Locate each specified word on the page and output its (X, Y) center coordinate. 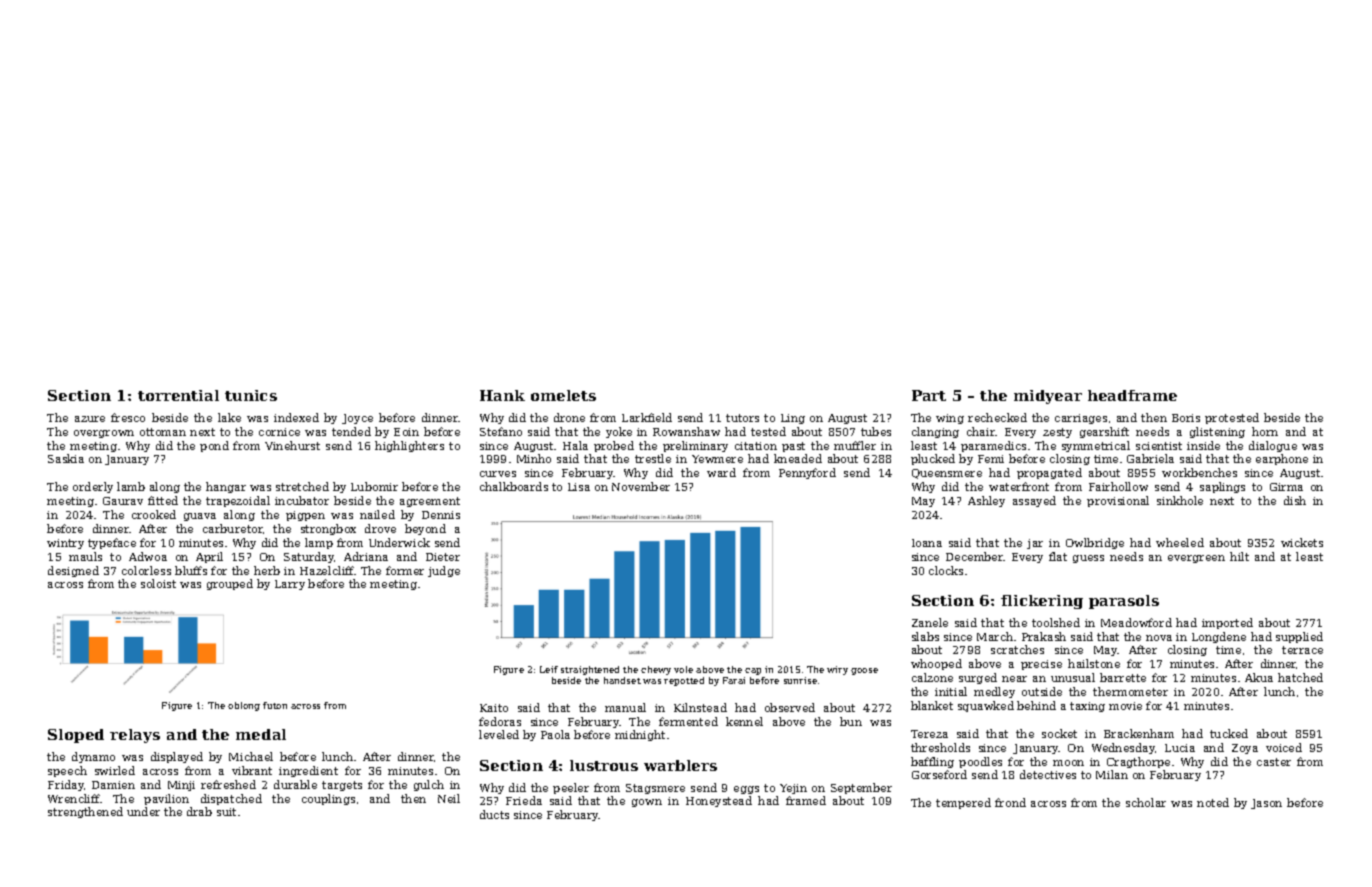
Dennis (441, 515)
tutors (742, 418)
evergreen (1196, 559)
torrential (178, 395)
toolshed (1056, 622)
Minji (181, 786)
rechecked (997, 417)
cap (753, 671)
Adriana (366, 556)
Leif (549, 669)
